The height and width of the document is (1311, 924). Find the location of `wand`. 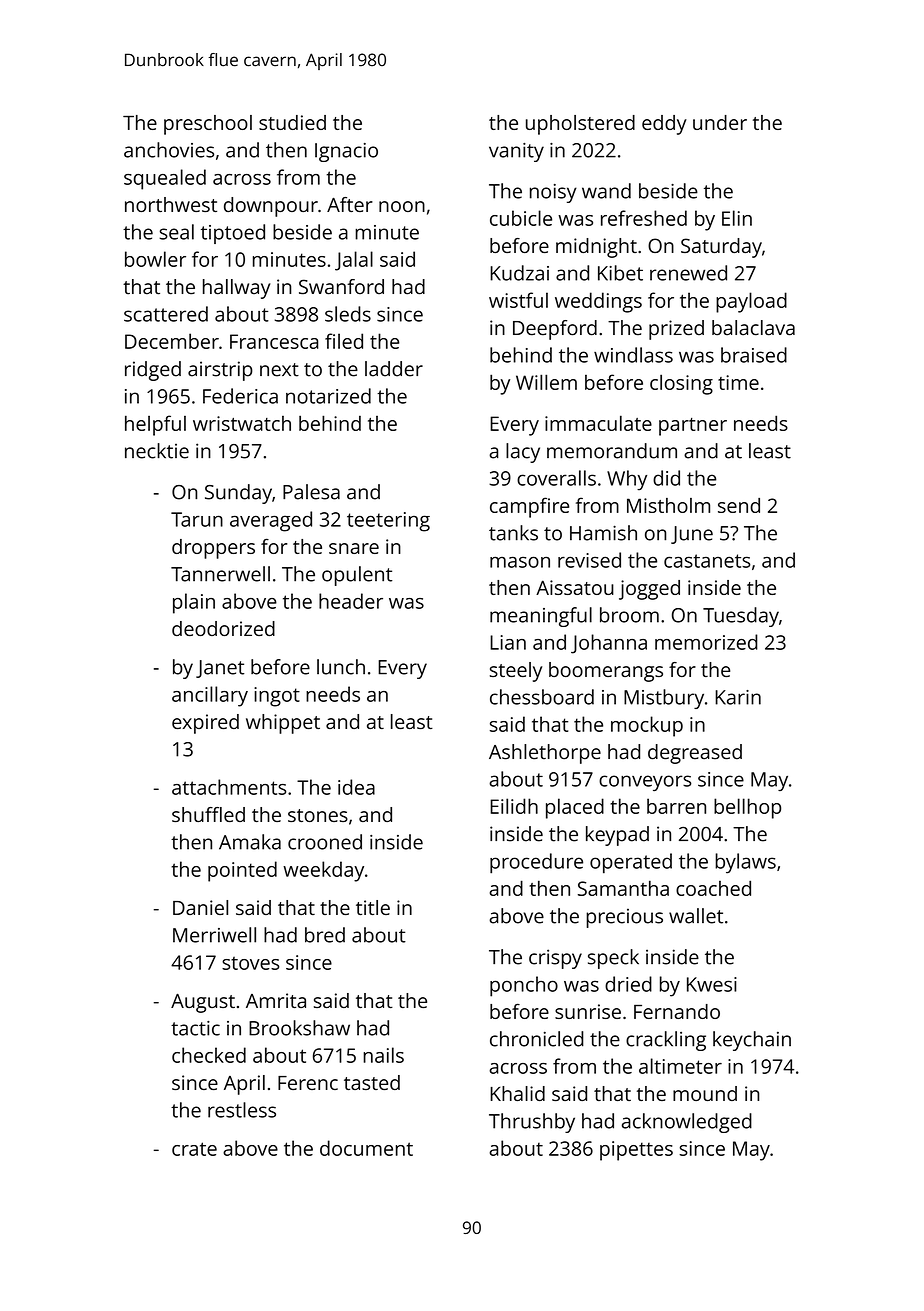

wand is located at coordinates (606, 191).
